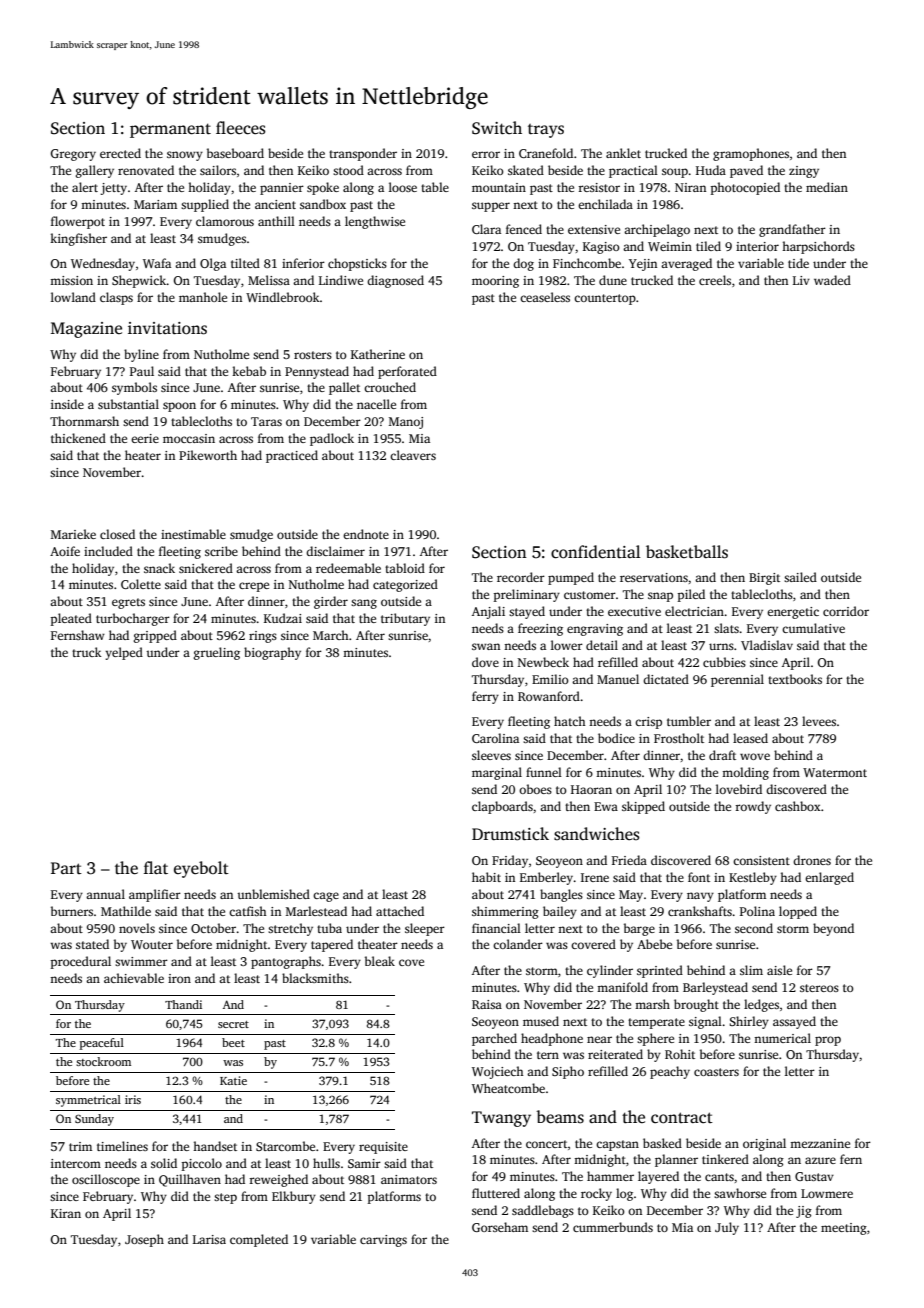 This screenshot has height=1308, width=924. I want to click on Taras, so click(266, 421).
